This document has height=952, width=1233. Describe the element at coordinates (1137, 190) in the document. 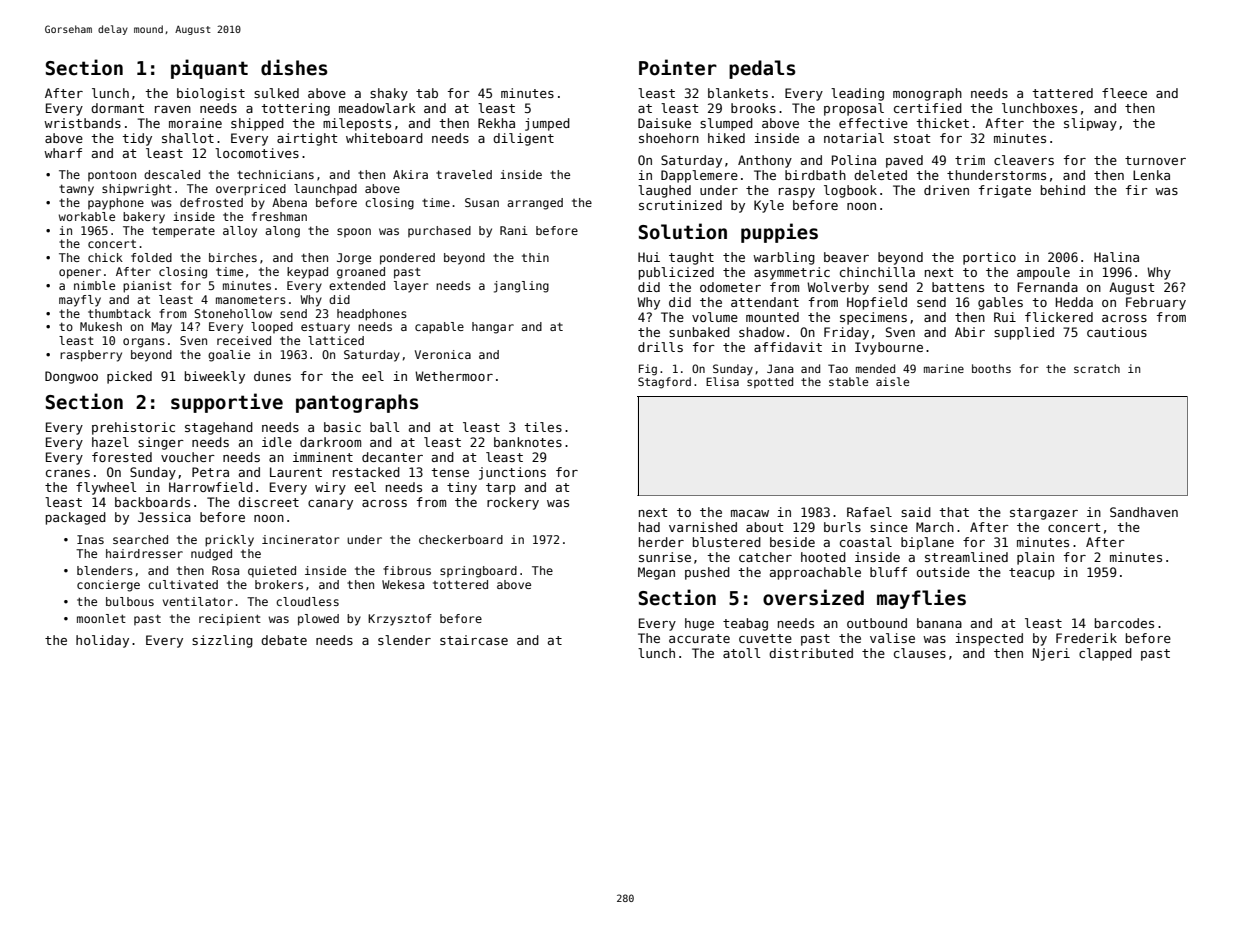

I see `fir` at that location.
